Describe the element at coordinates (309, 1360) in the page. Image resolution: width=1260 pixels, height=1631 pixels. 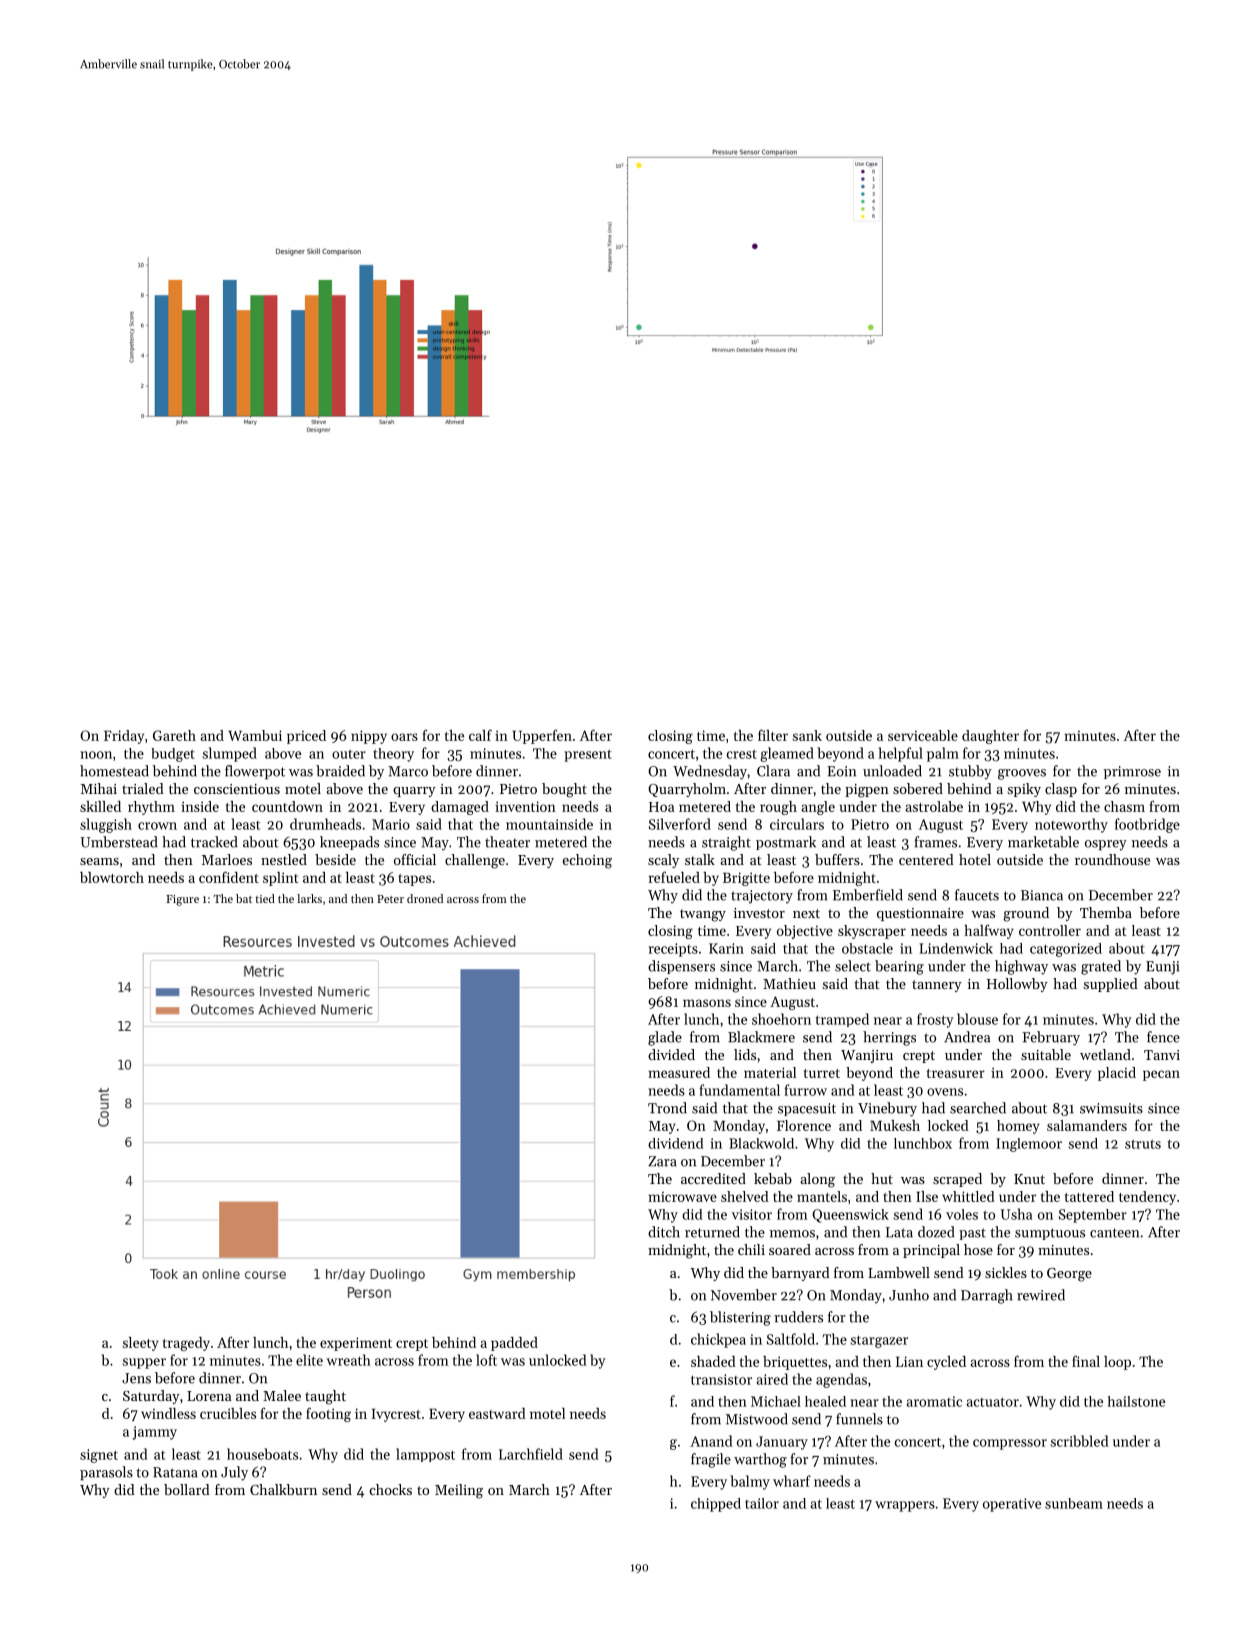
I see `elite` at that location.
